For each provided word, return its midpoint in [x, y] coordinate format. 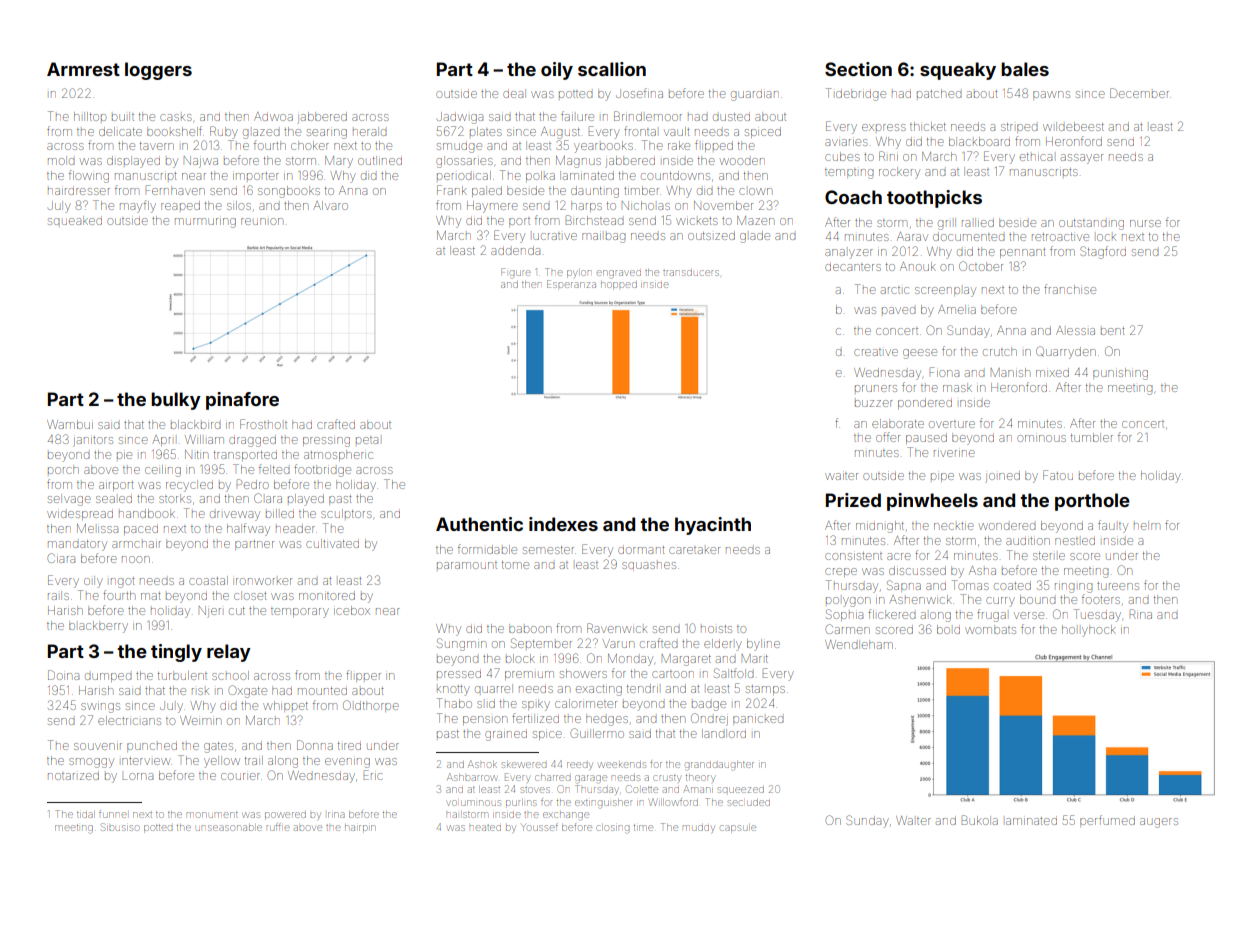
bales [1025, 69]
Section [858, 69]
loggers [158, 71]
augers [1159, 823]
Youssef [539, 827]
